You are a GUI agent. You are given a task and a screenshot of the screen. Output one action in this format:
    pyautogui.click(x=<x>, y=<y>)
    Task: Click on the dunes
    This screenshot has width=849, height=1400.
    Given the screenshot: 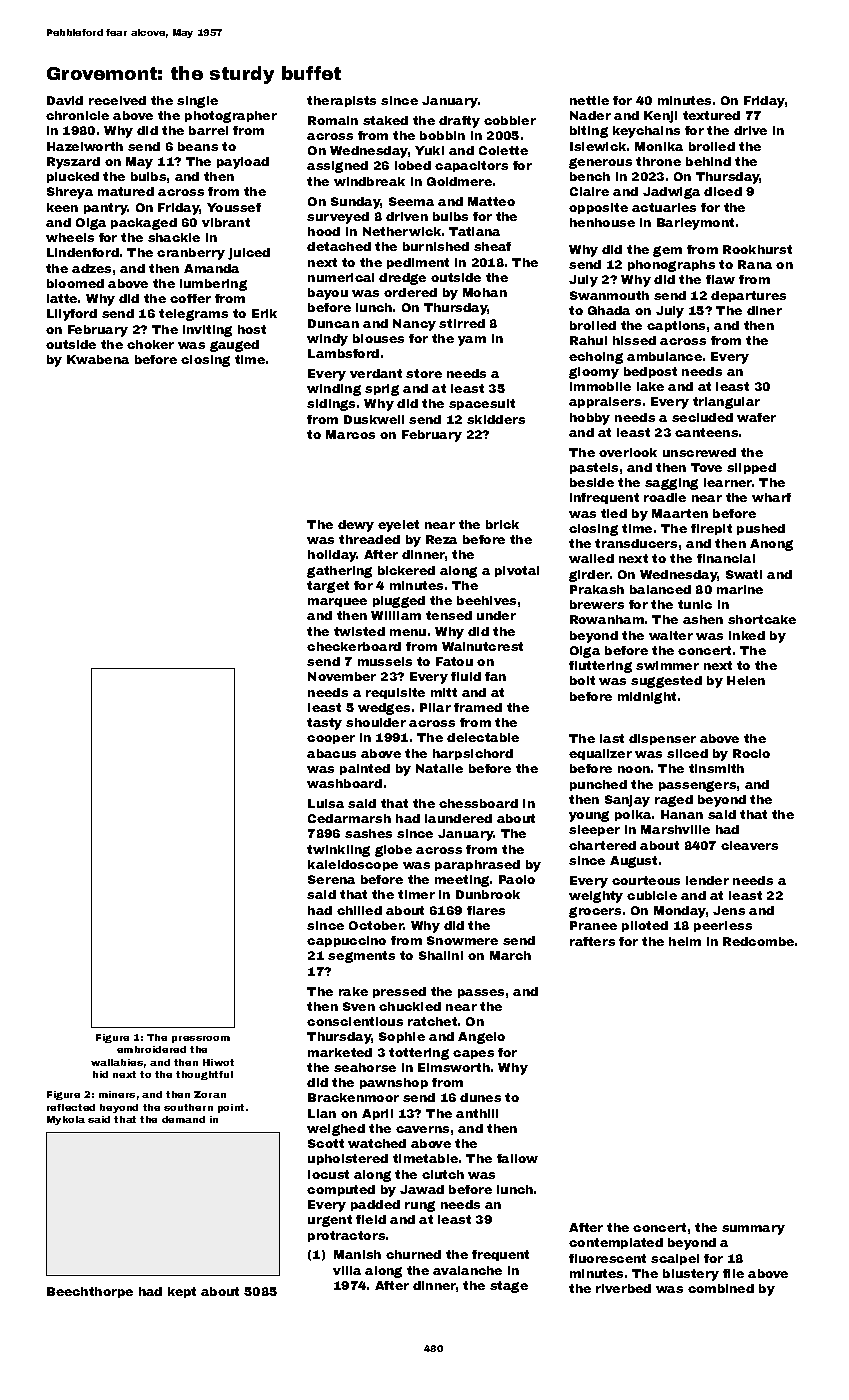 What is the action you would take?
    pyautogui.click(x=480, y=1097)
